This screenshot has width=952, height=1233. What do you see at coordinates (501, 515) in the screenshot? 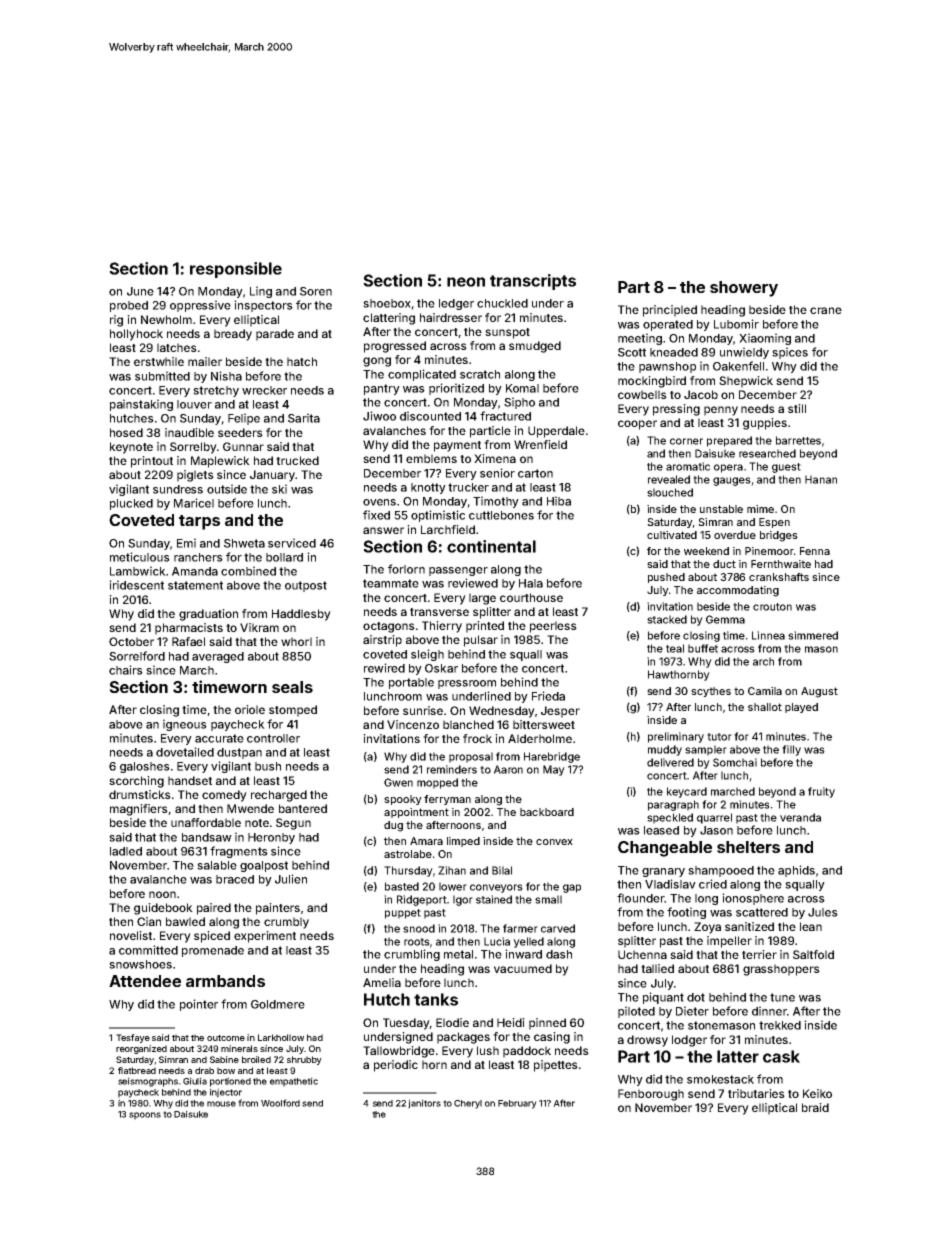
I see `cuttlebones` at bounding box center [501, 515].
